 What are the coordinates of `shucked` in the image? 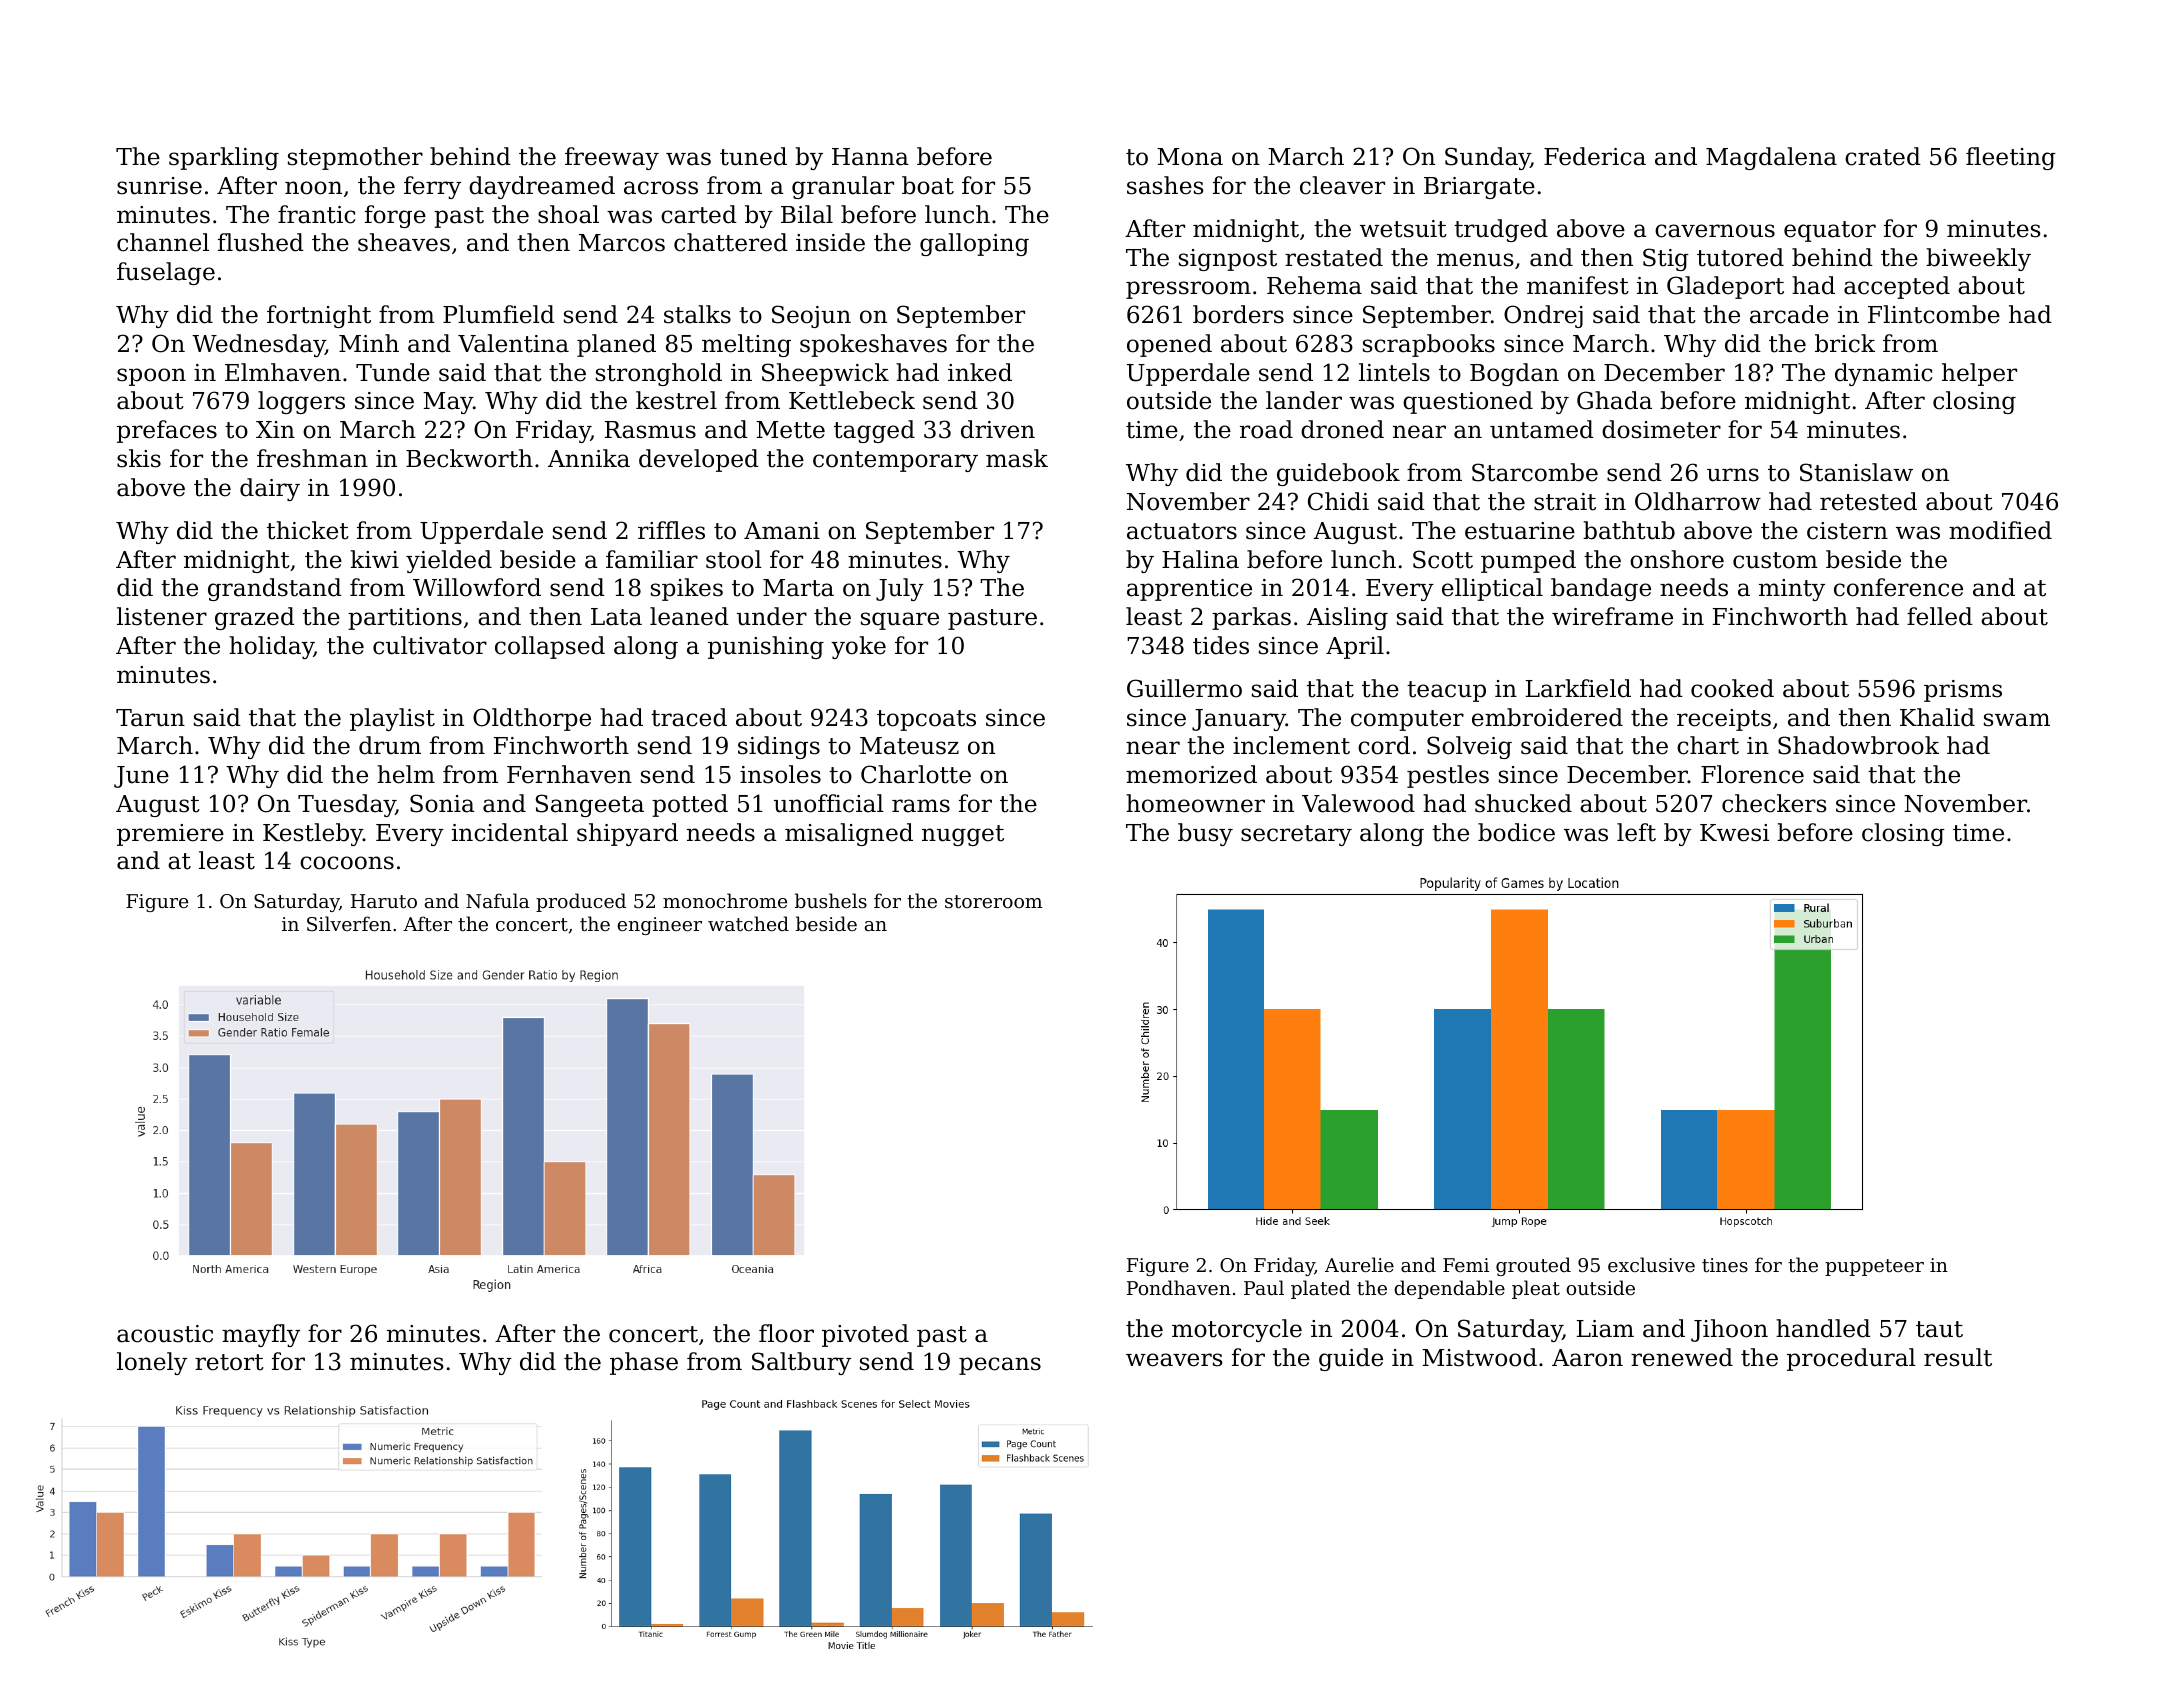 It's located at (1523, 803).
